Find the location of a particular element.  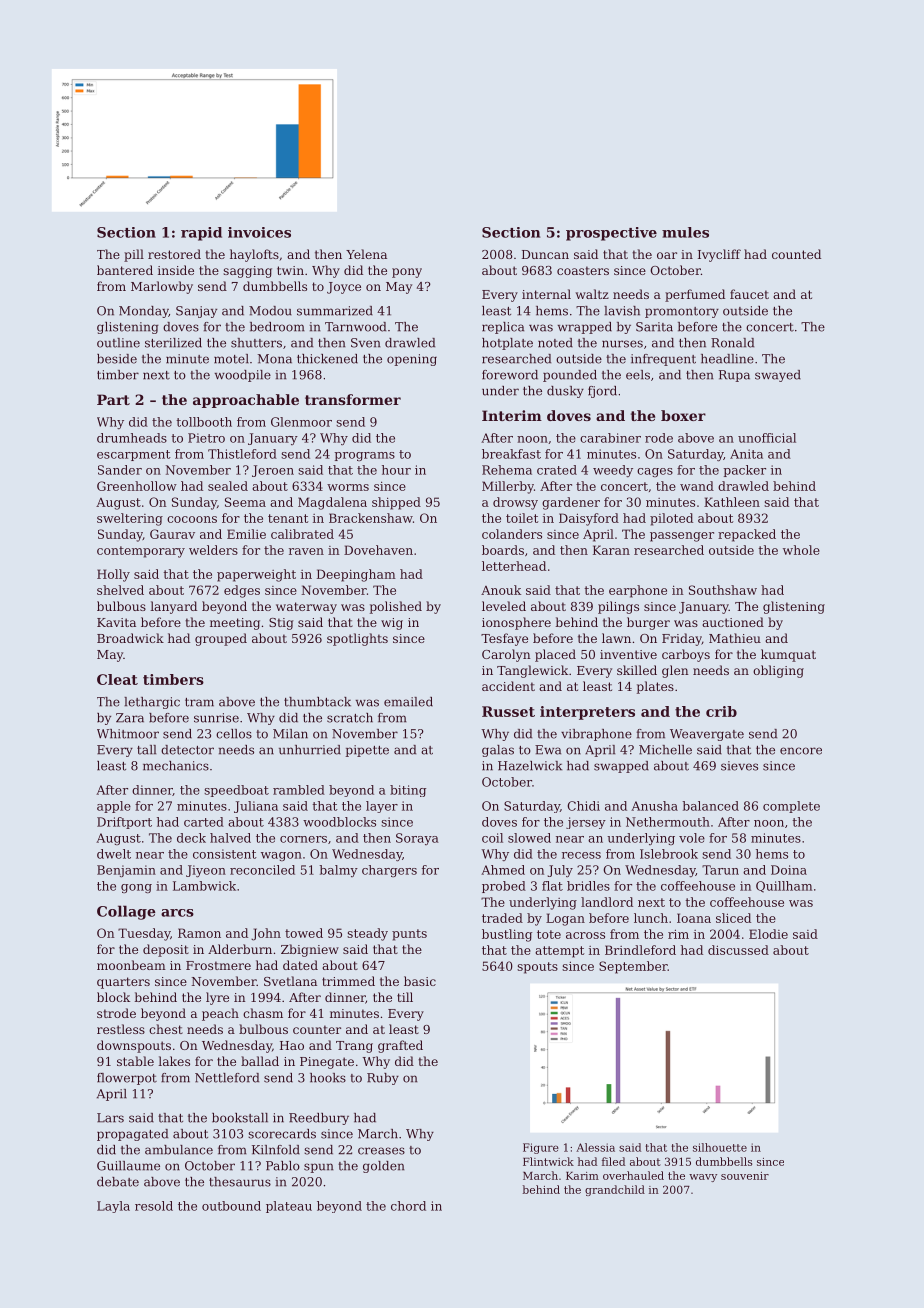

tram is located at coordinates (199, 702).
